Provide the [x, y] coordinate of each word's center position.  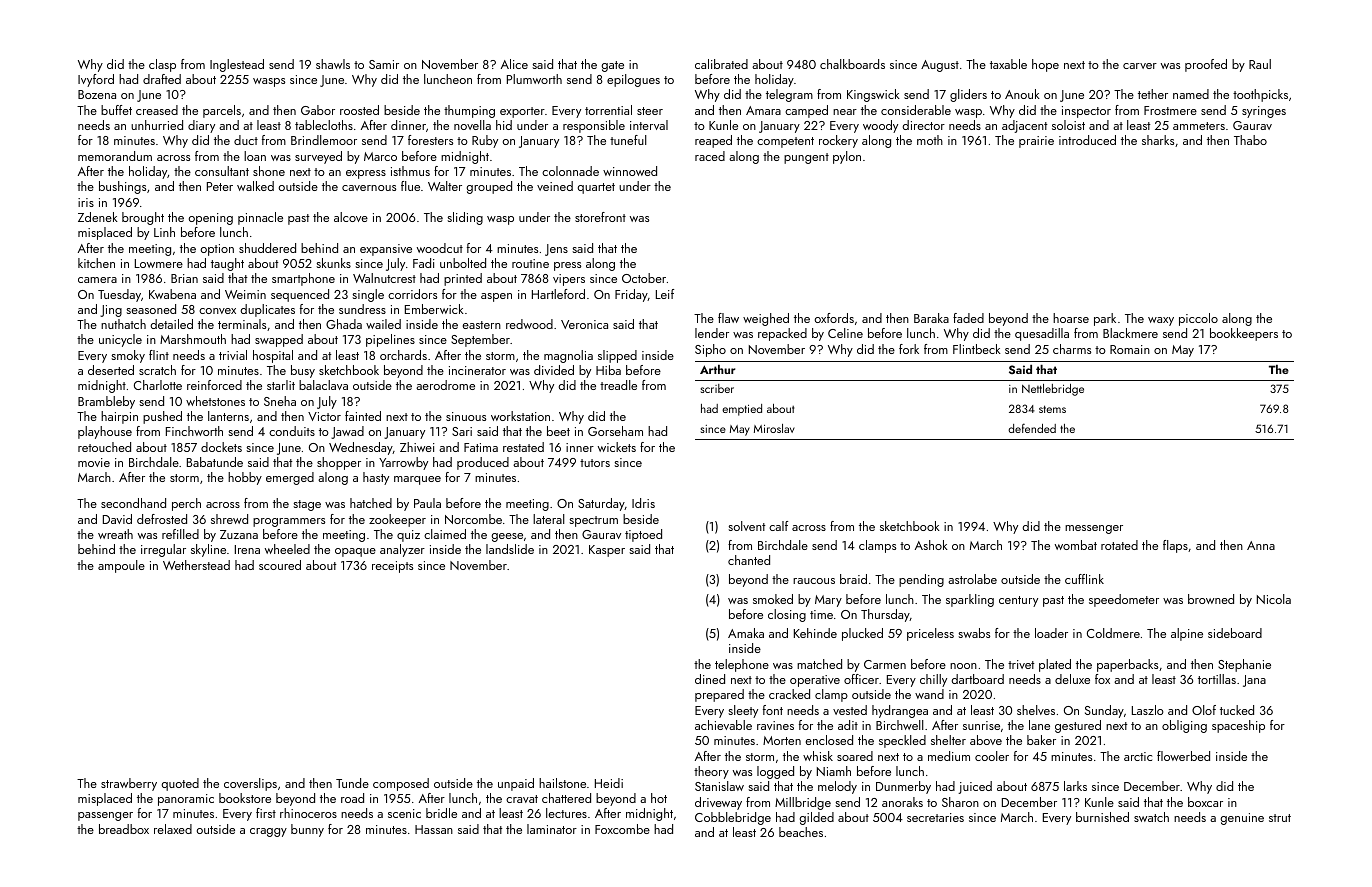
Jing [111, 311]
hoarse [1071, 318]
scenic [404, 813]
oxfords [834, 318]
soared [855, 756]
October [644, 278]
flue [410, 186]
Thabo [1250, 140]
